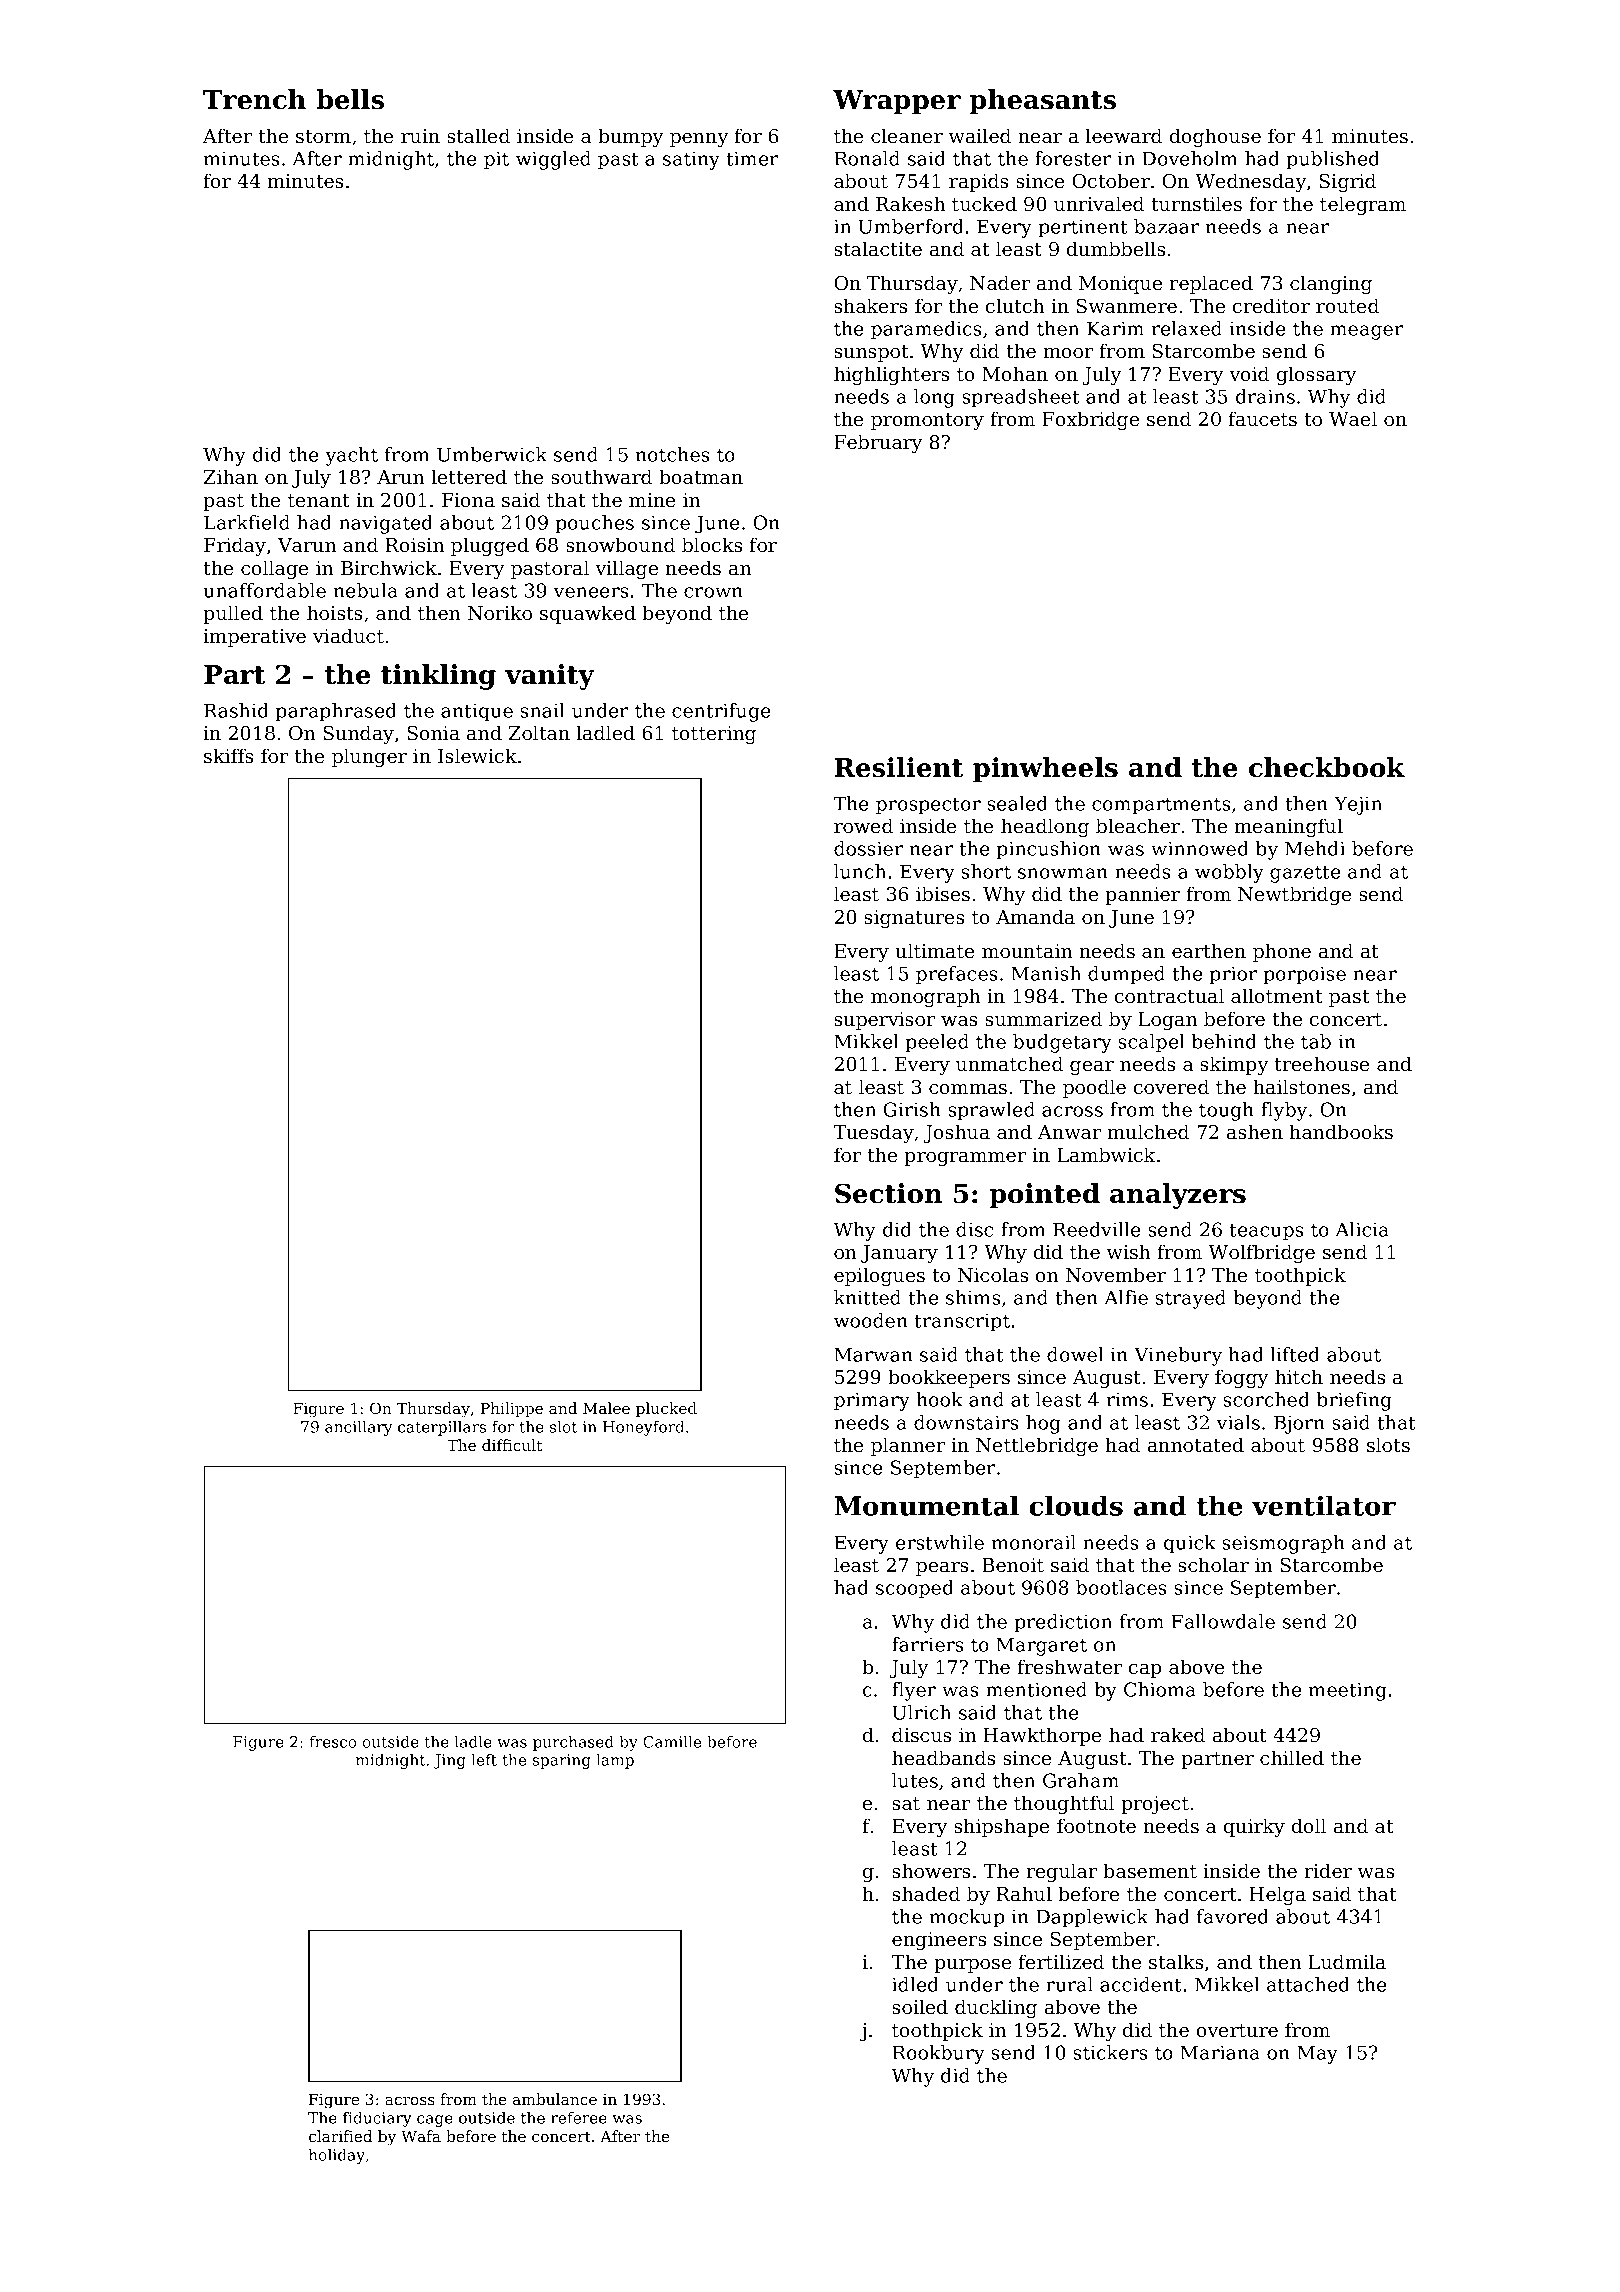 This screenshot has height=2292, width=1620. What do you see at coordinates (1262, 418) in the screenshot?
I see `faucets` at bounding box center [1262, 418].
